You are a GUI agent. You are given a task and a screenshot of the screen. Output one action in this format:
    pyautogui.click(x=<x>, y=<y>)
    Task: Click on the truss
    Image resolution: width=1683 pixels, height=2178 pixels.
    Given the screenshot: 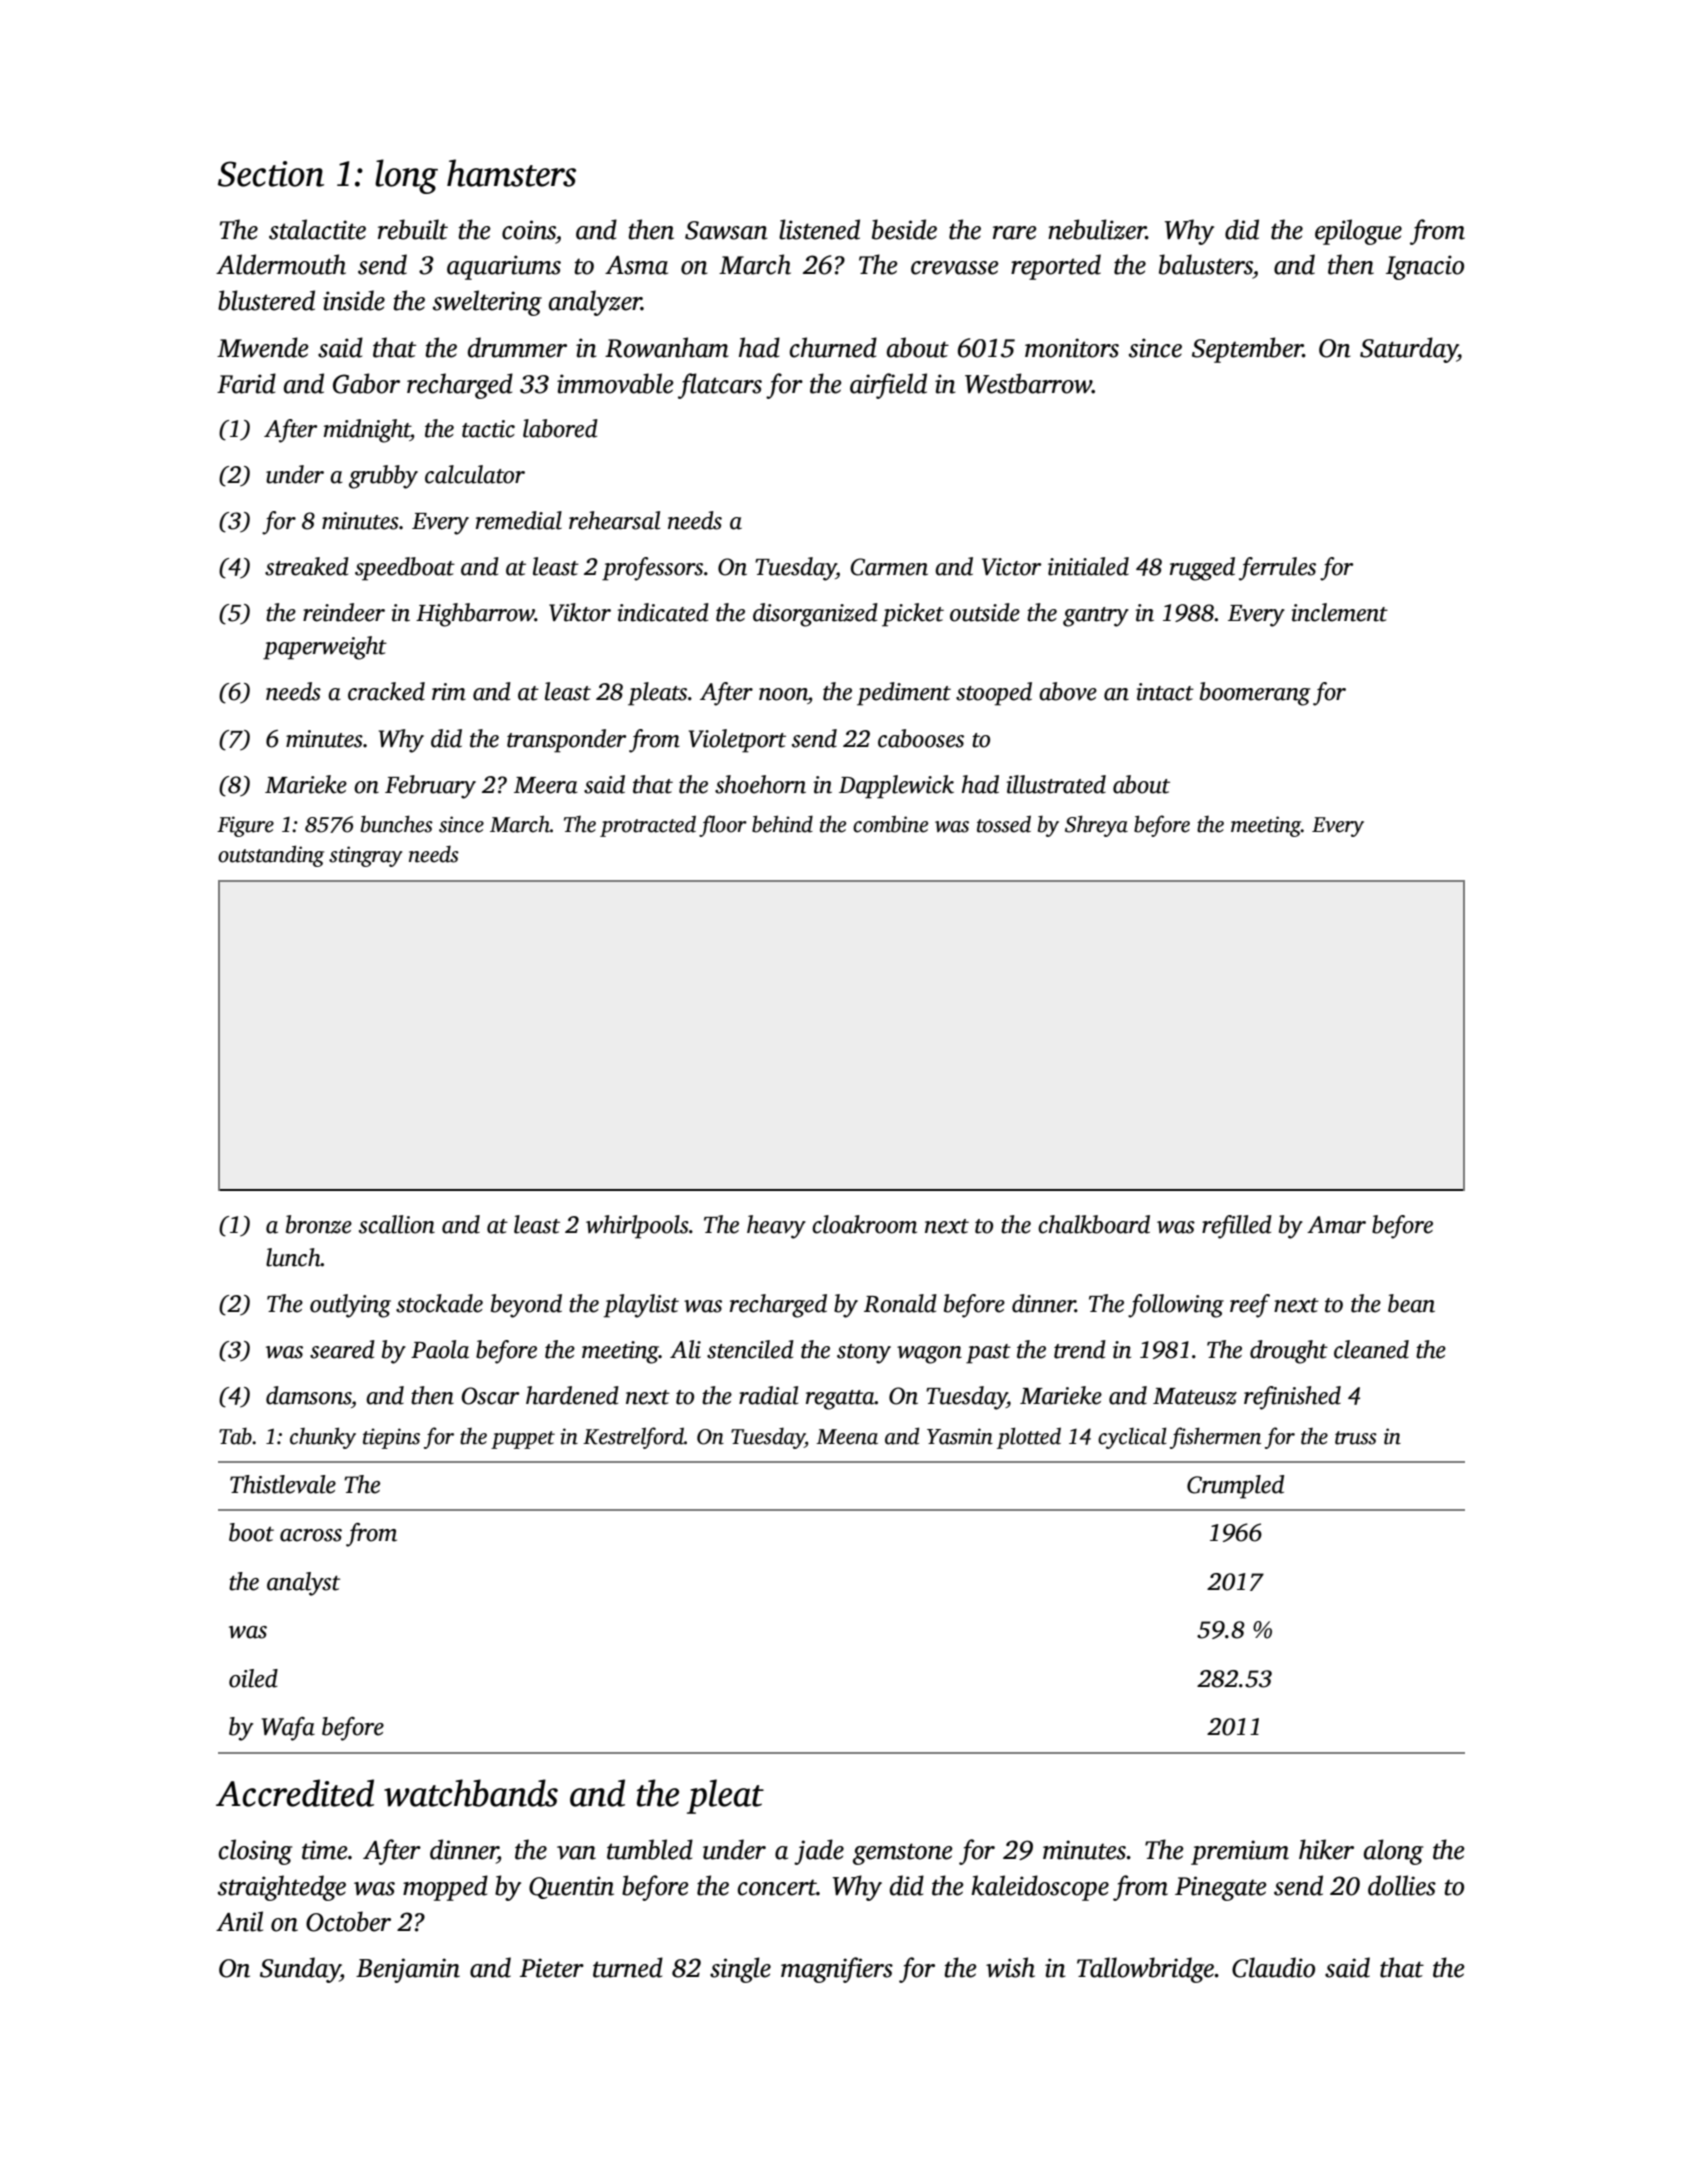 What is the action you would take?
    pyautogui.click(x=1356, y=1438)
